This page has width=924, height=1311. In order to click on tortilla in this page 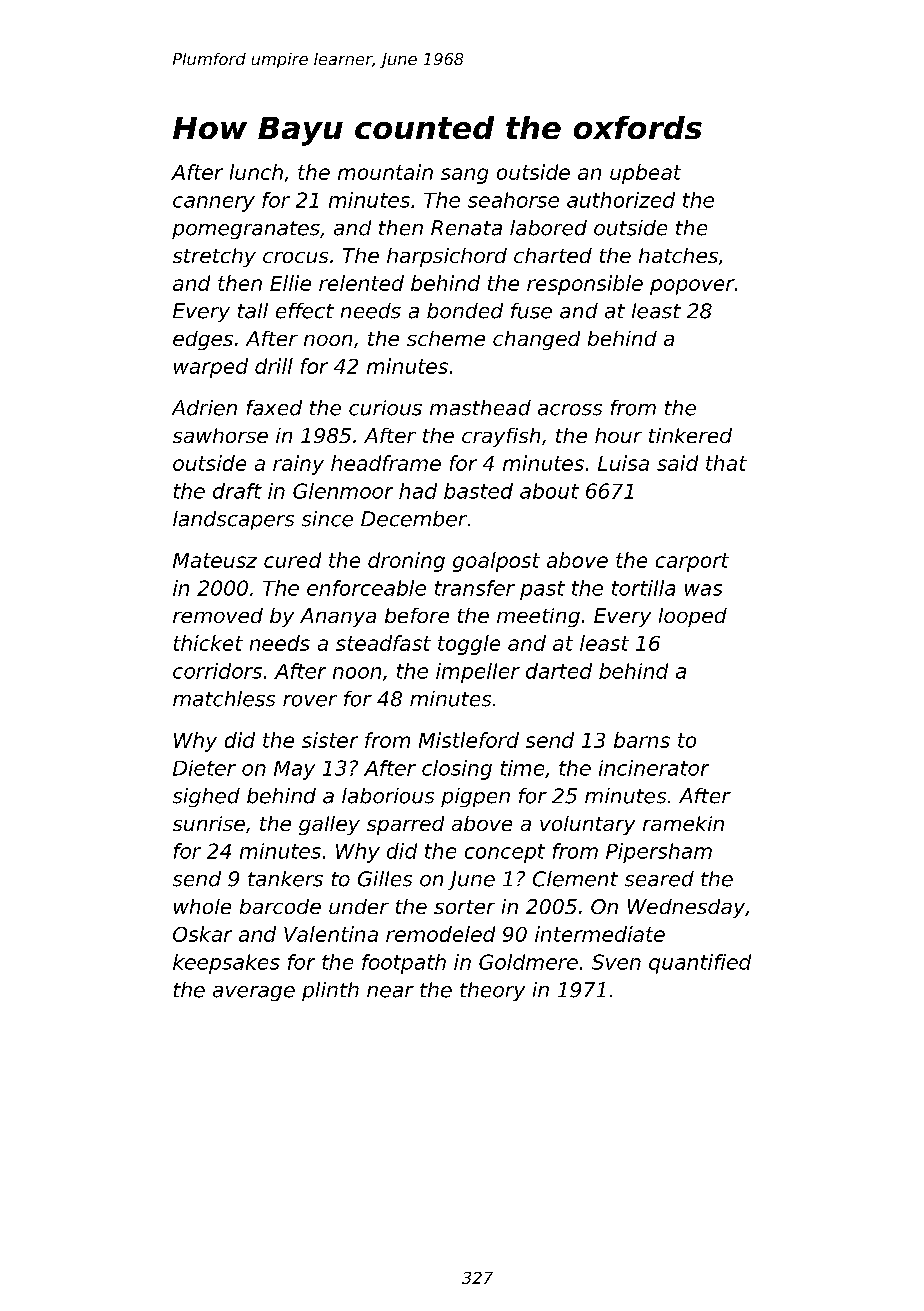, I will do `click(643, 588)`.
